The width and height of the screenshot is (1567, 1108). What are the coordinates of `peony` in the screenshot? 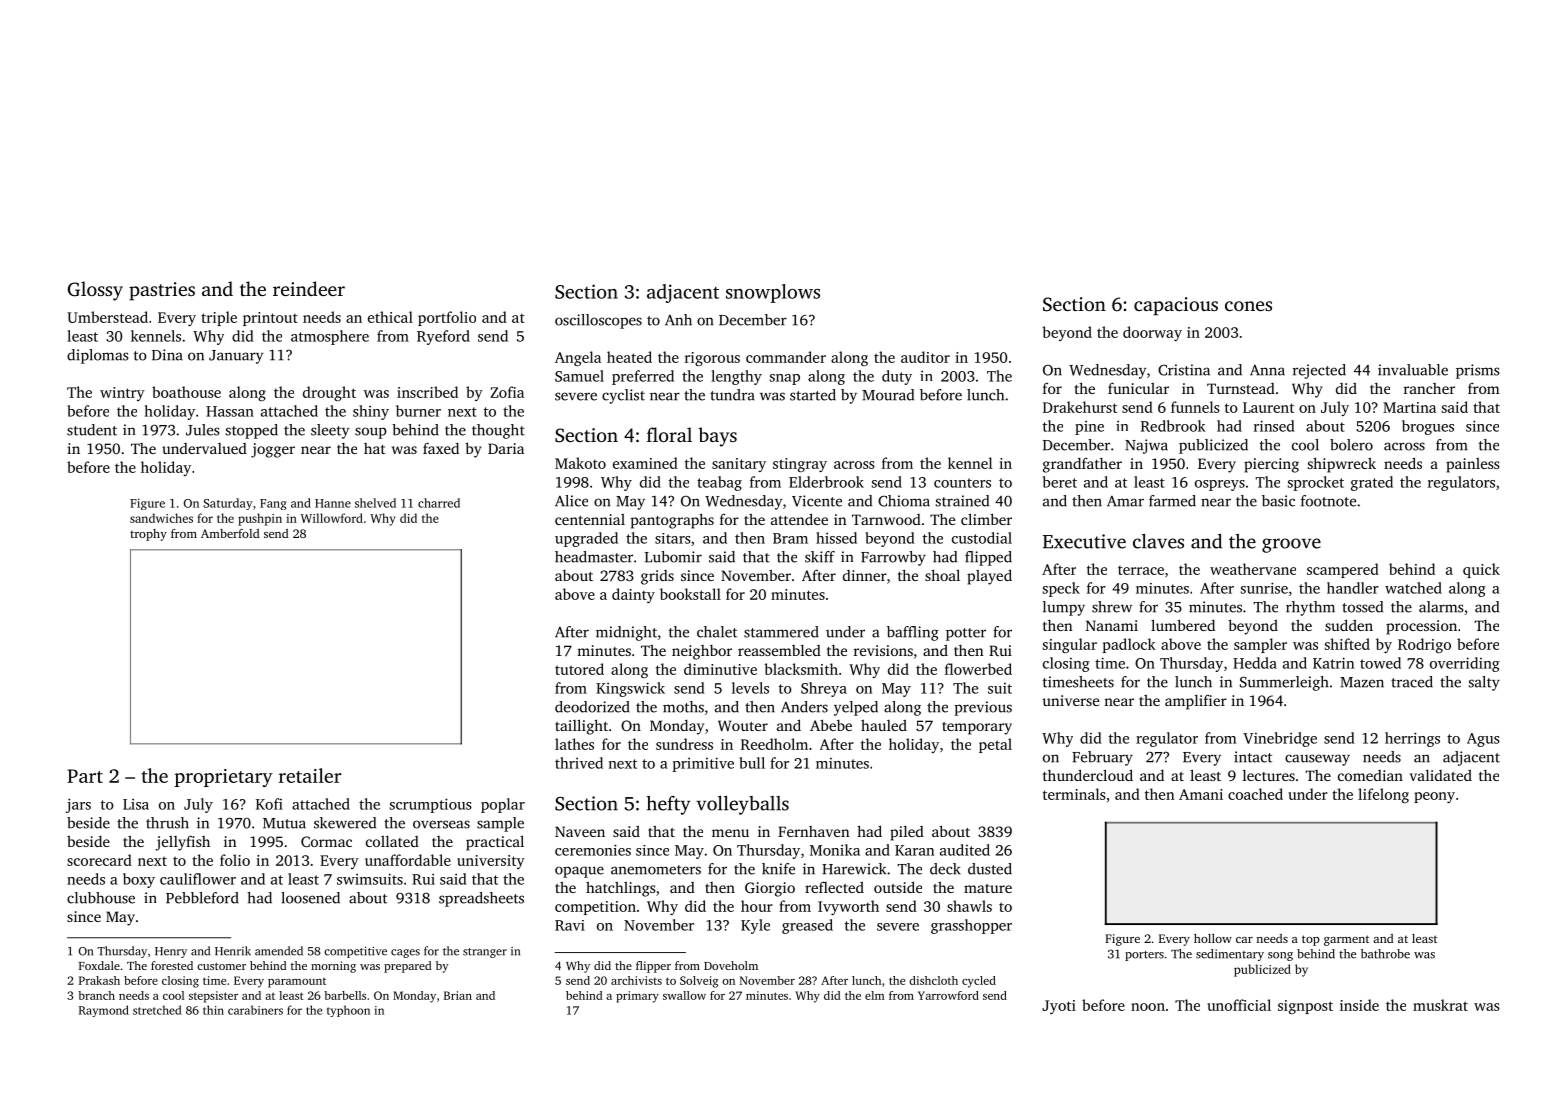 It's located at (1434, 797).
